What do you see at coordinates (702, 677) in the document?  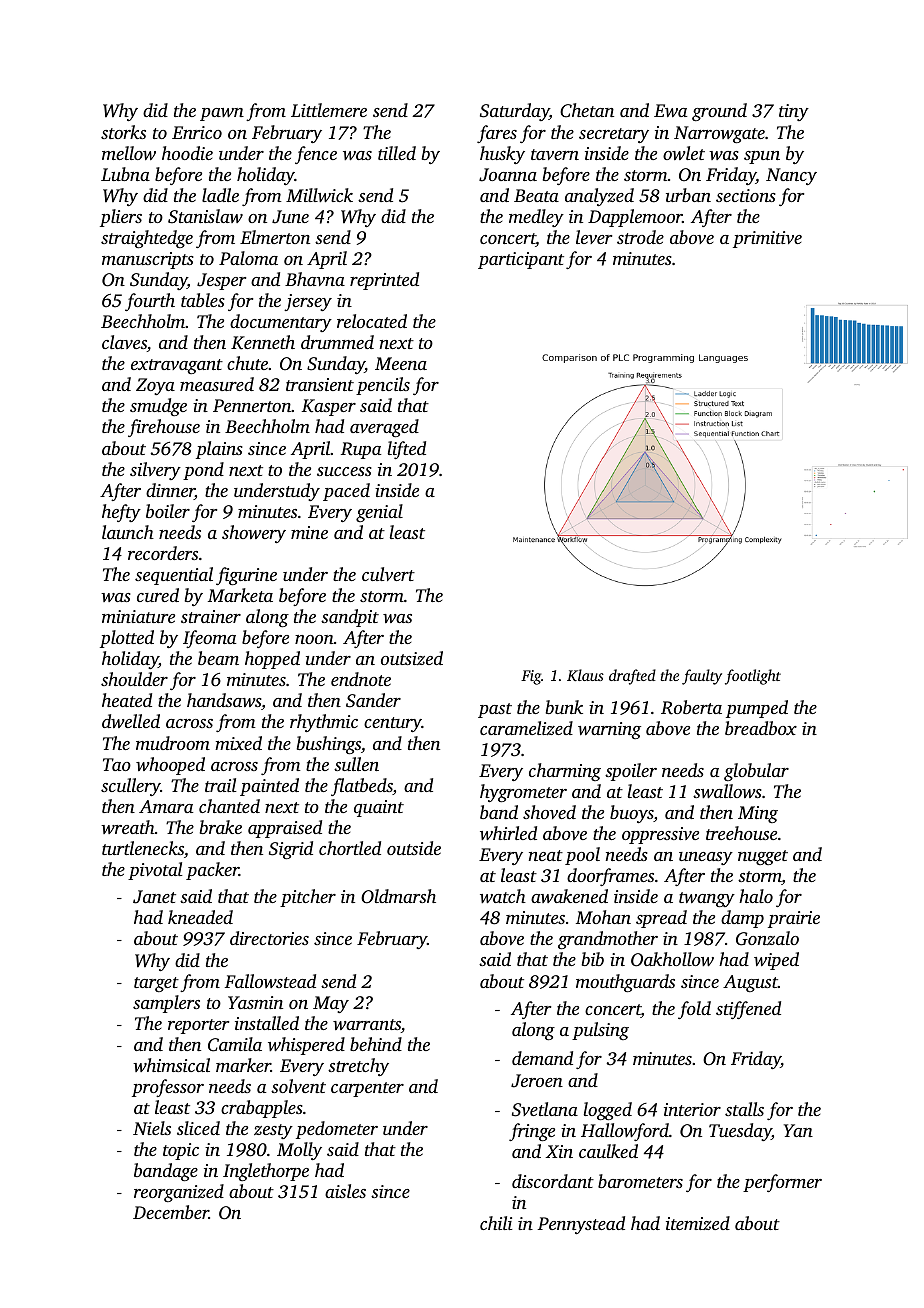 I see `faulty` at bounding box center [702, 677].
